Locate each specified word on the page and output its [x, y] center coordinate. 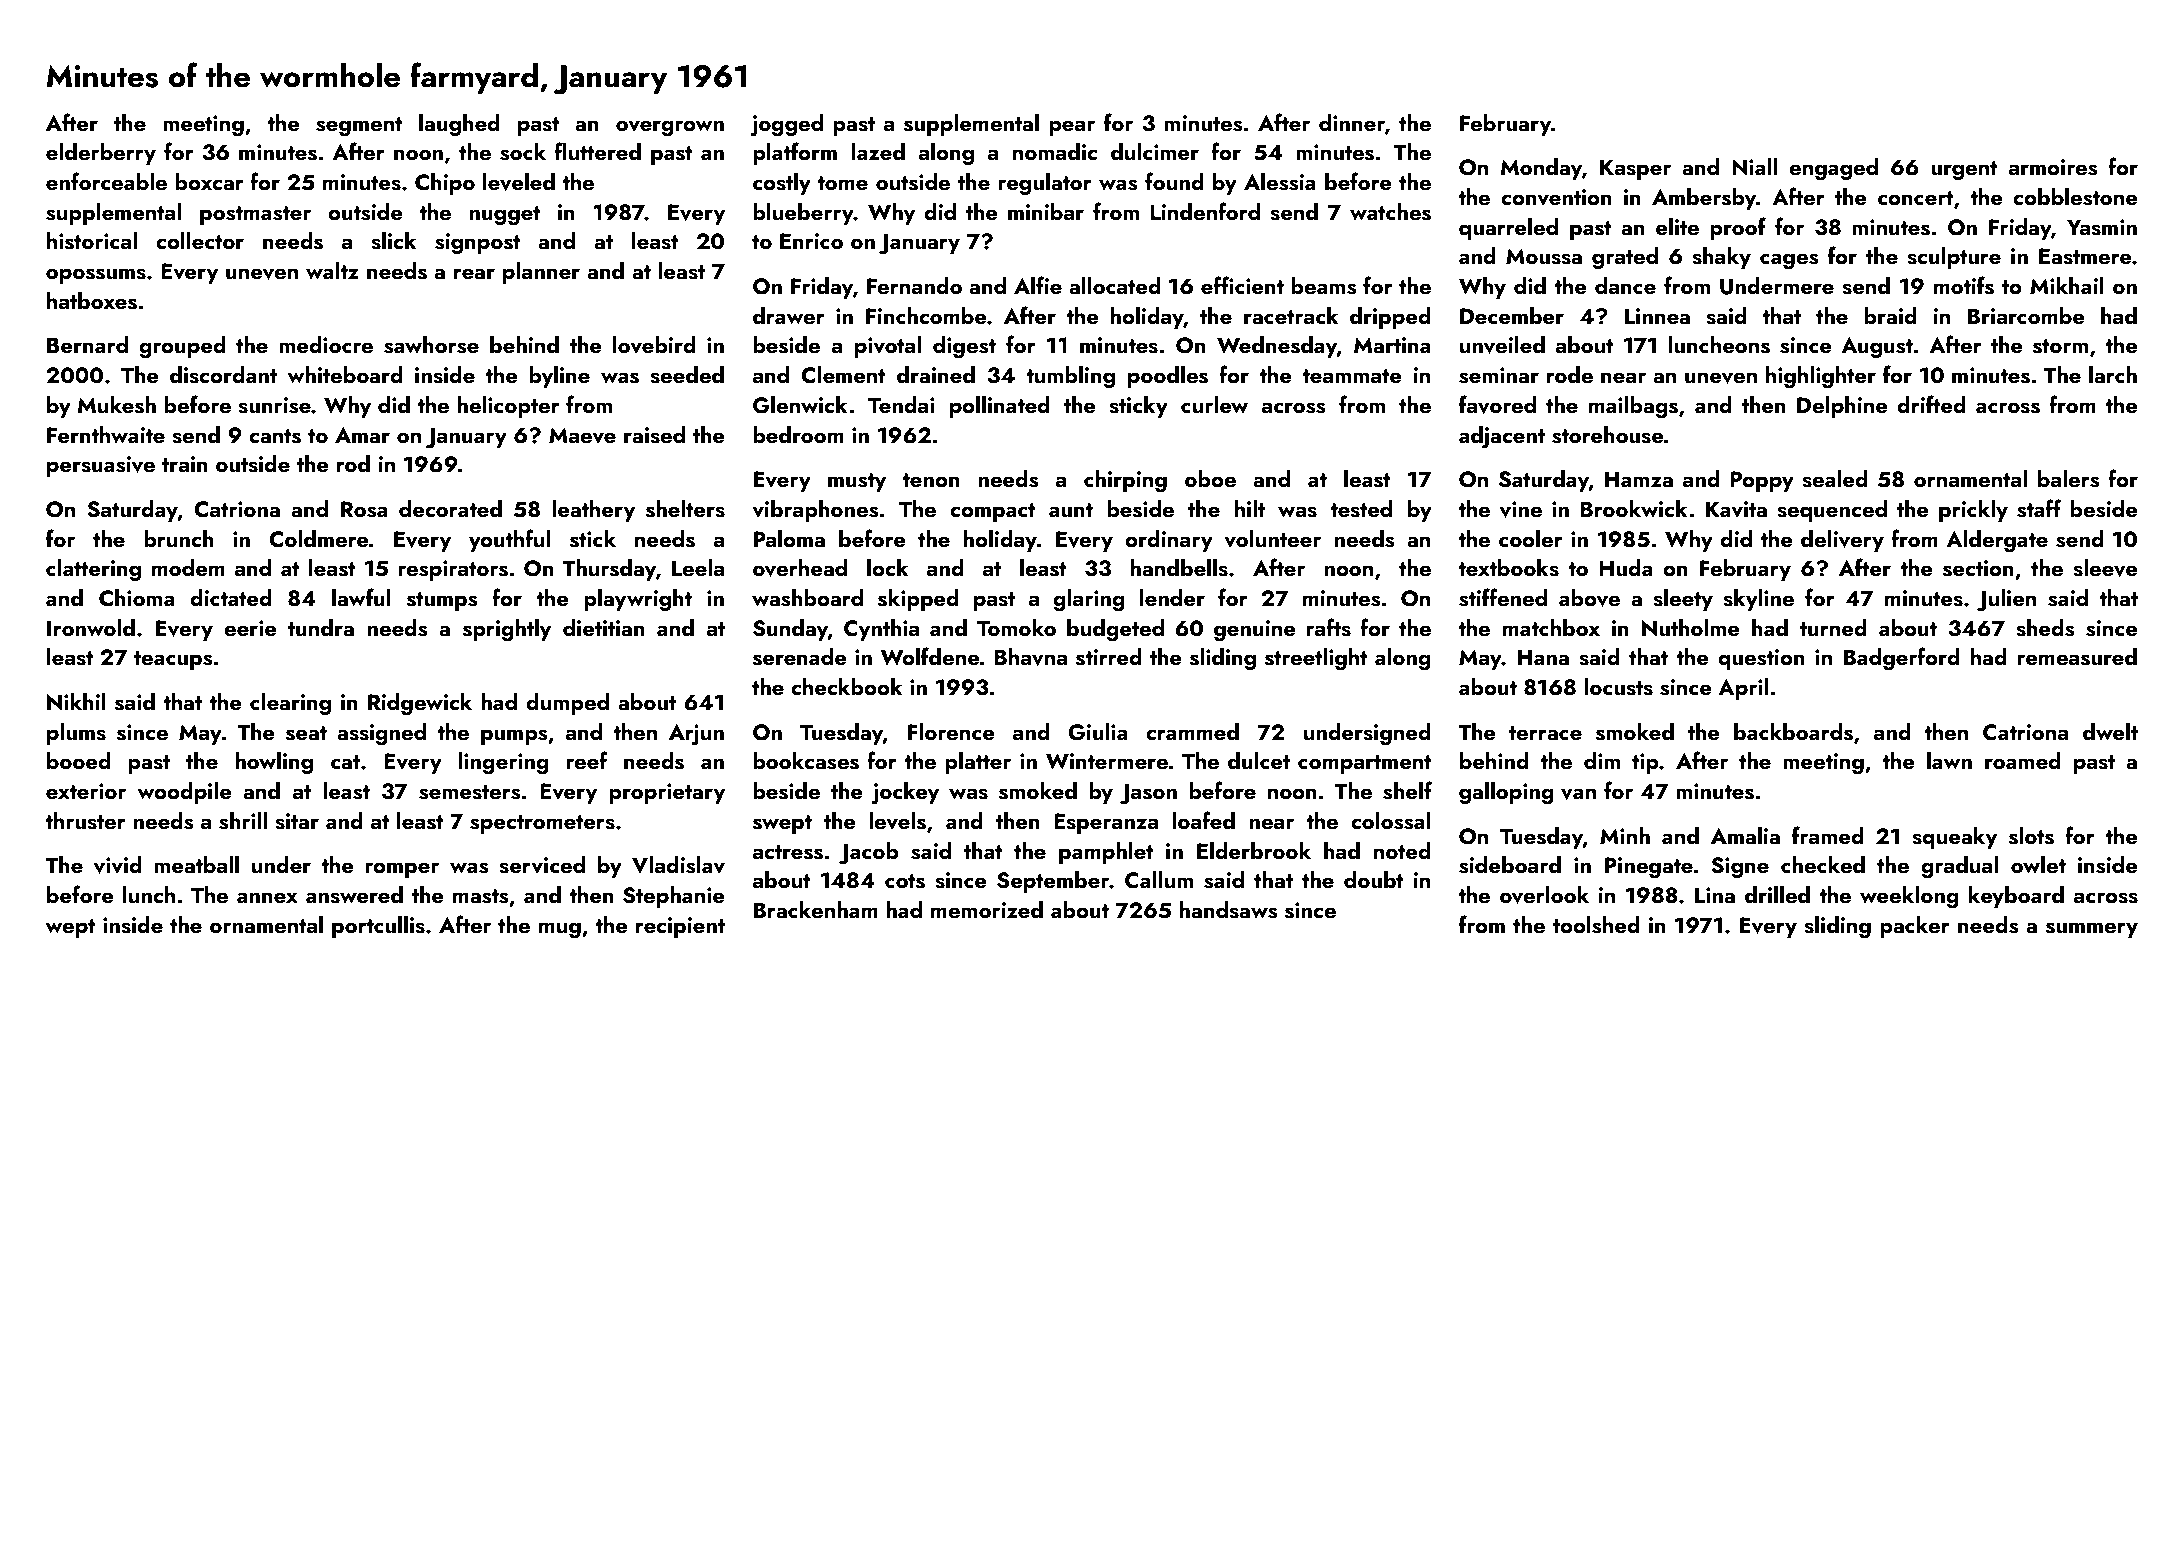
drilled [1777, 894]
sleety [1683, 600]
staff [2039, 508]
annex [267, 897]
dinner [1352, 122]
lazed [878, 151]
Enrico [811, 241]
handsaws [1228, 910]
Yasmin [2102, 227]
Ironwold [91, 627]
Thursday [609, 570]
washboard [807, 598]
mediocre [326, 344]
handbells [1179, 568]
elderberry [101, 154]
